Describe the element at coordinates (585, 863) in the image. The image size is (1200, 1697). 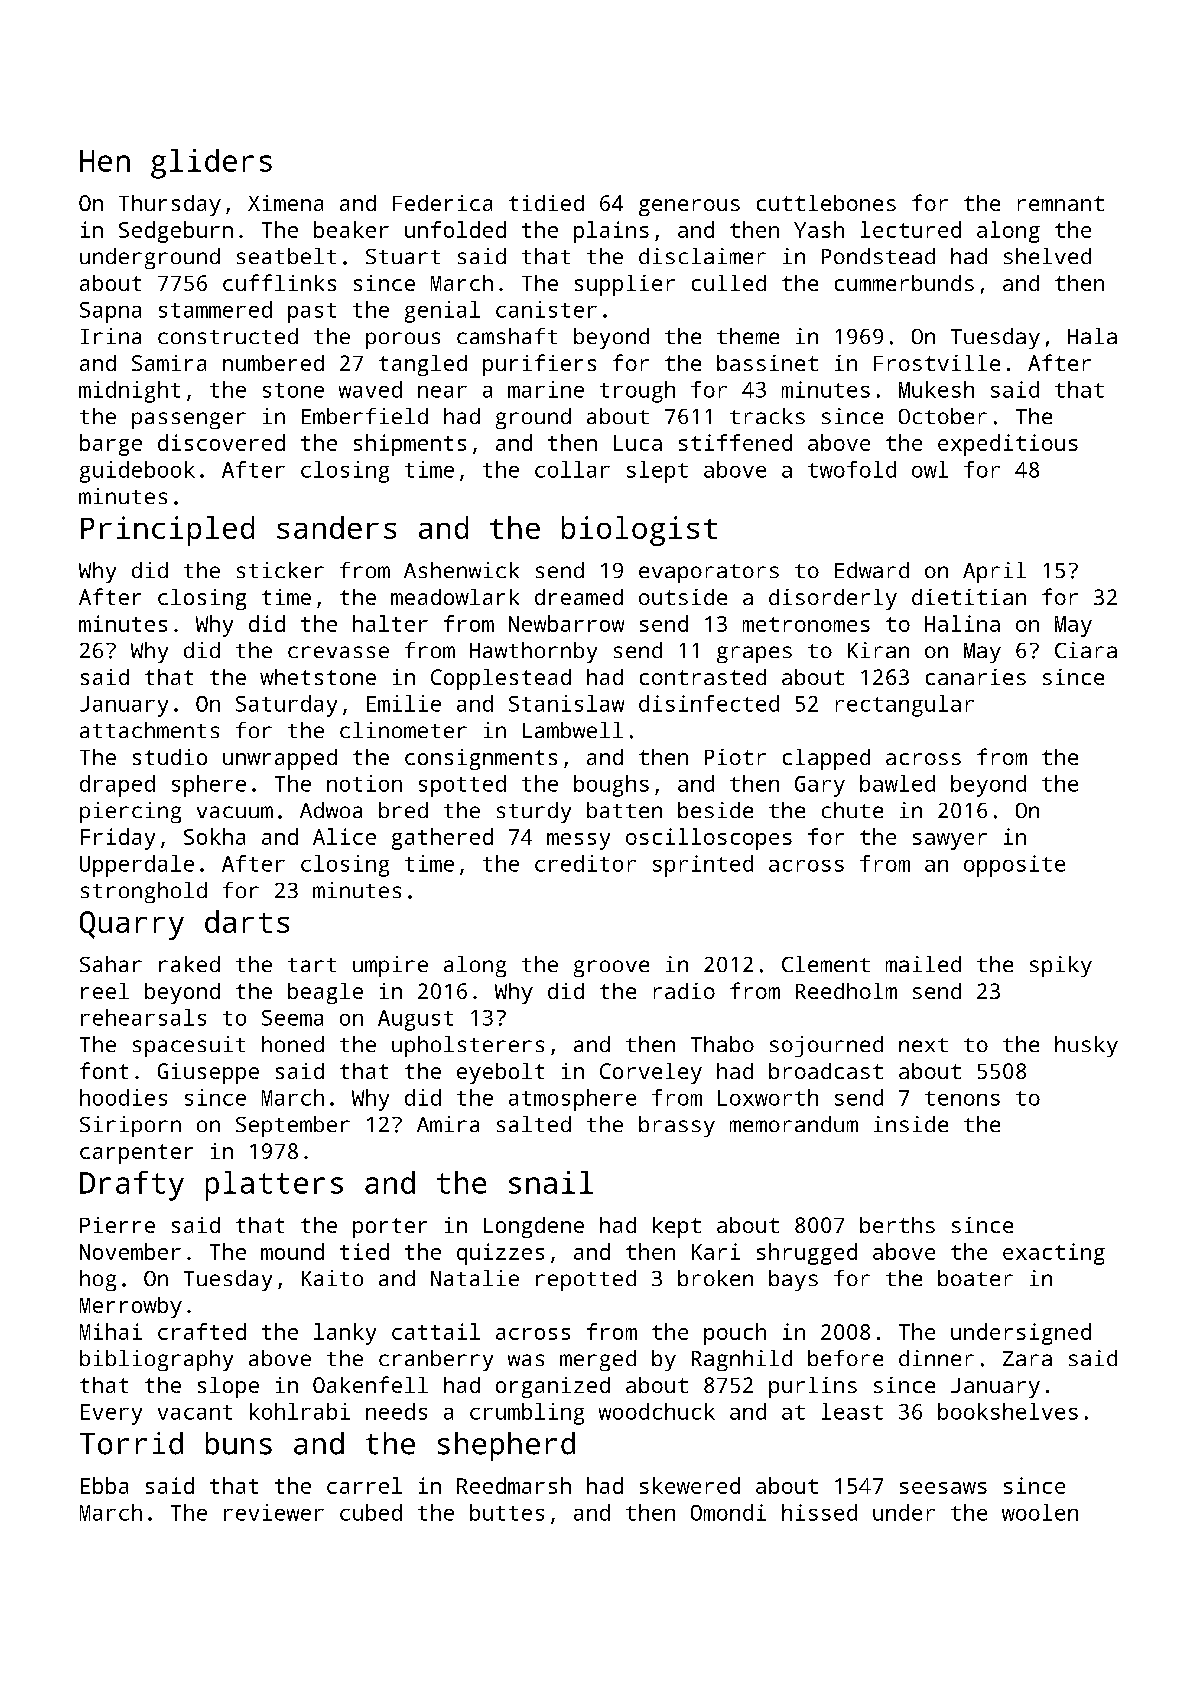
I see `creditor` at that location.
